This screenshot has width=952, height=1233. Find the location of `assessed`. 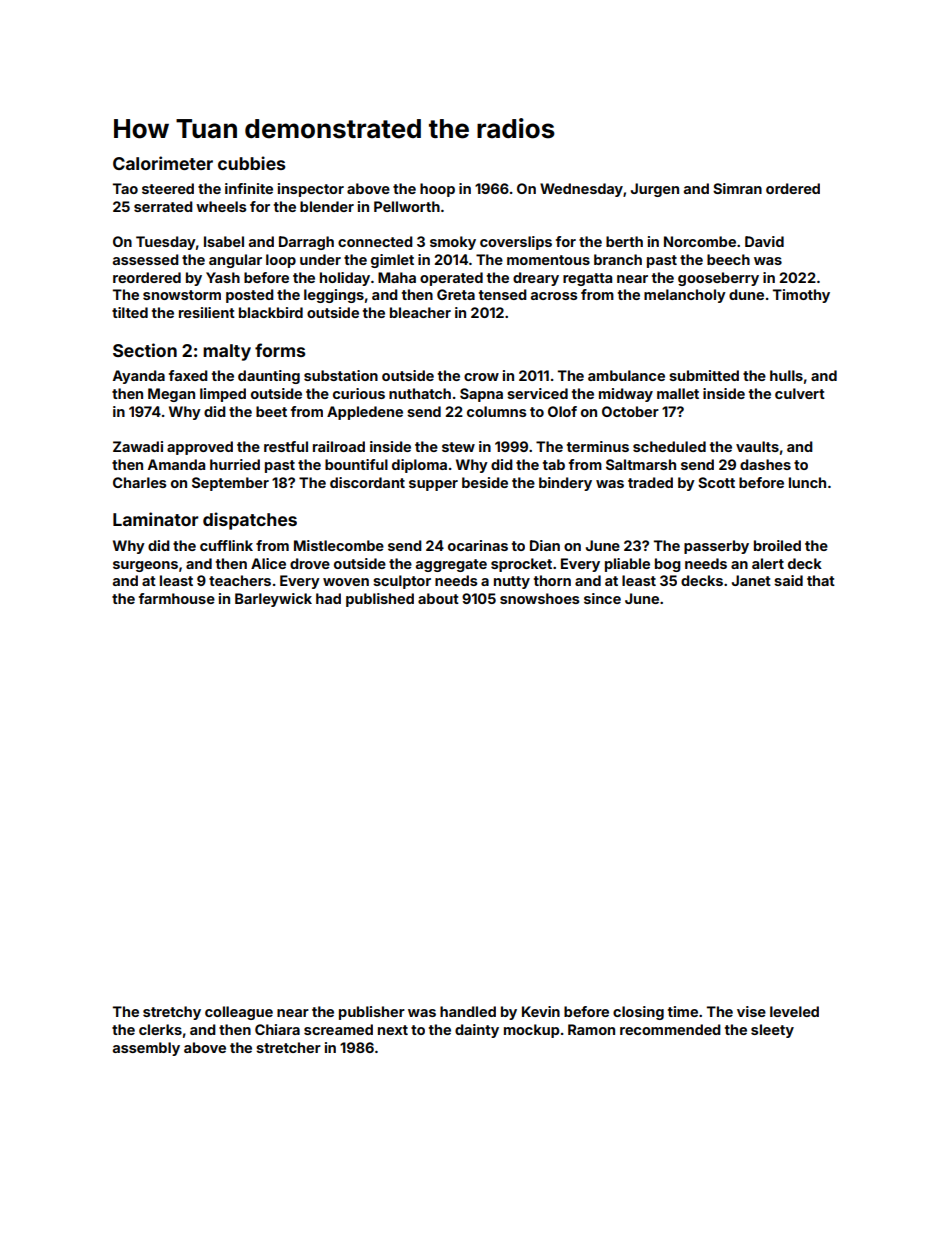

assessed is located at coordinates (146, 259).
